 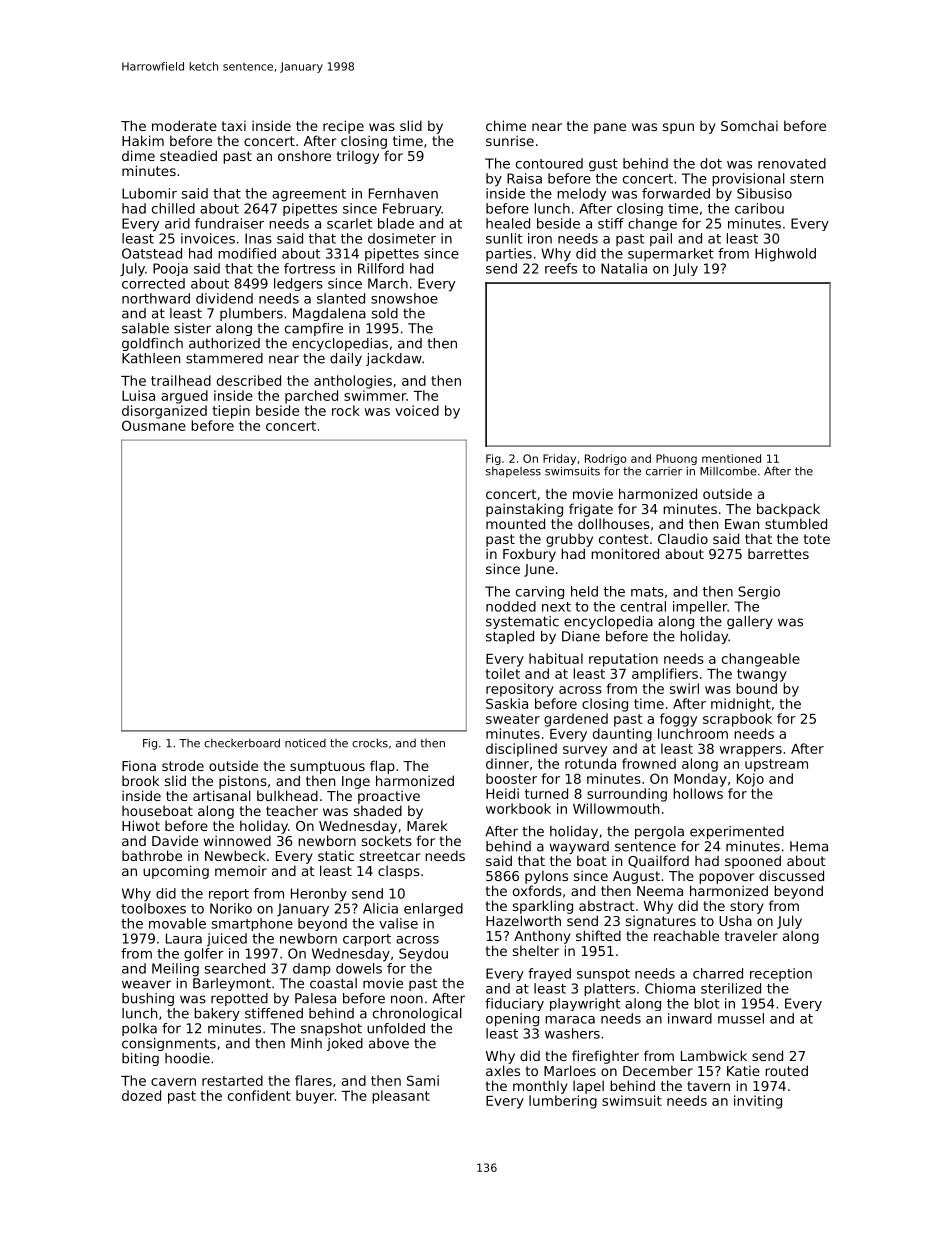 What do you see at coordinates (139, 765) in the screenshot?
I see `Fiona` at bounding box center [139, 765].
